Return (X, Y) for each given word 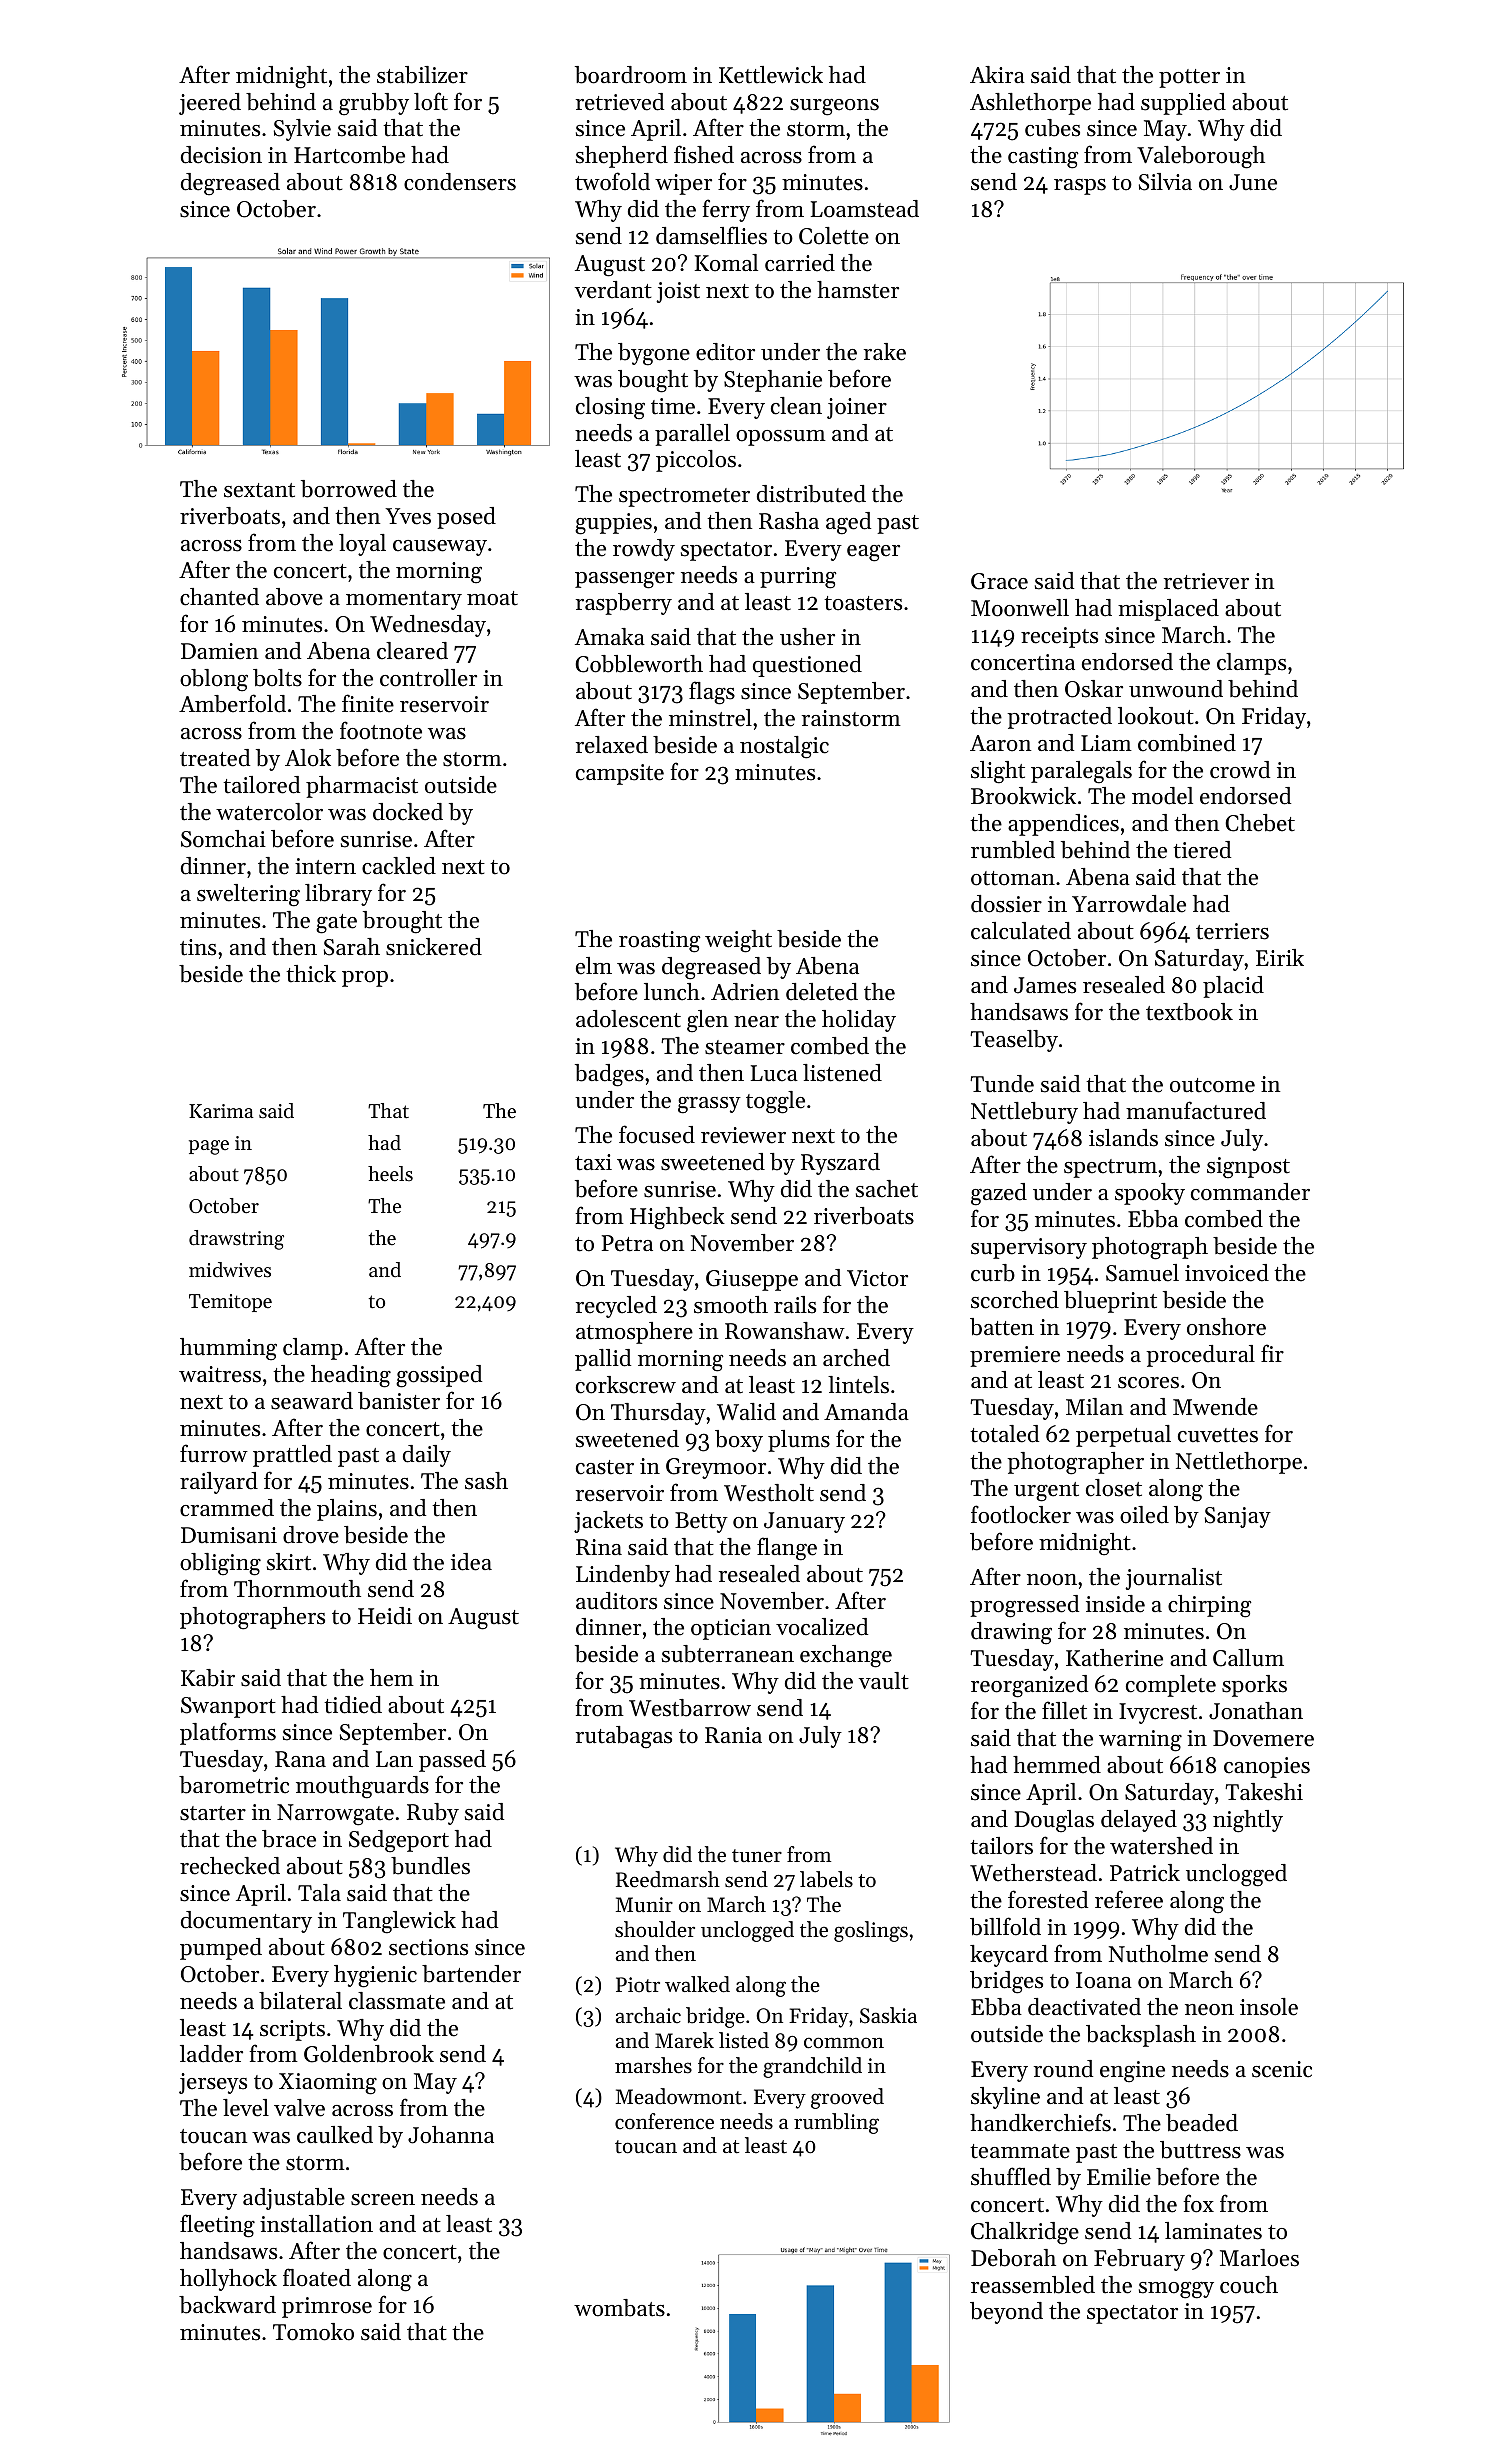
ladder (211, 2054)
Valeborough (1201, 157)
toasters (863, 603)
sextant (259, 490)
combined (1187, 743)
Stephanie (773, 381)
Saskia (888, 2015)
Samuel (1142, 1273)
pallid (603, 1360)
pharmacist (362, 787)
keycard (1009, 1956)
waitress (220, 1374)
